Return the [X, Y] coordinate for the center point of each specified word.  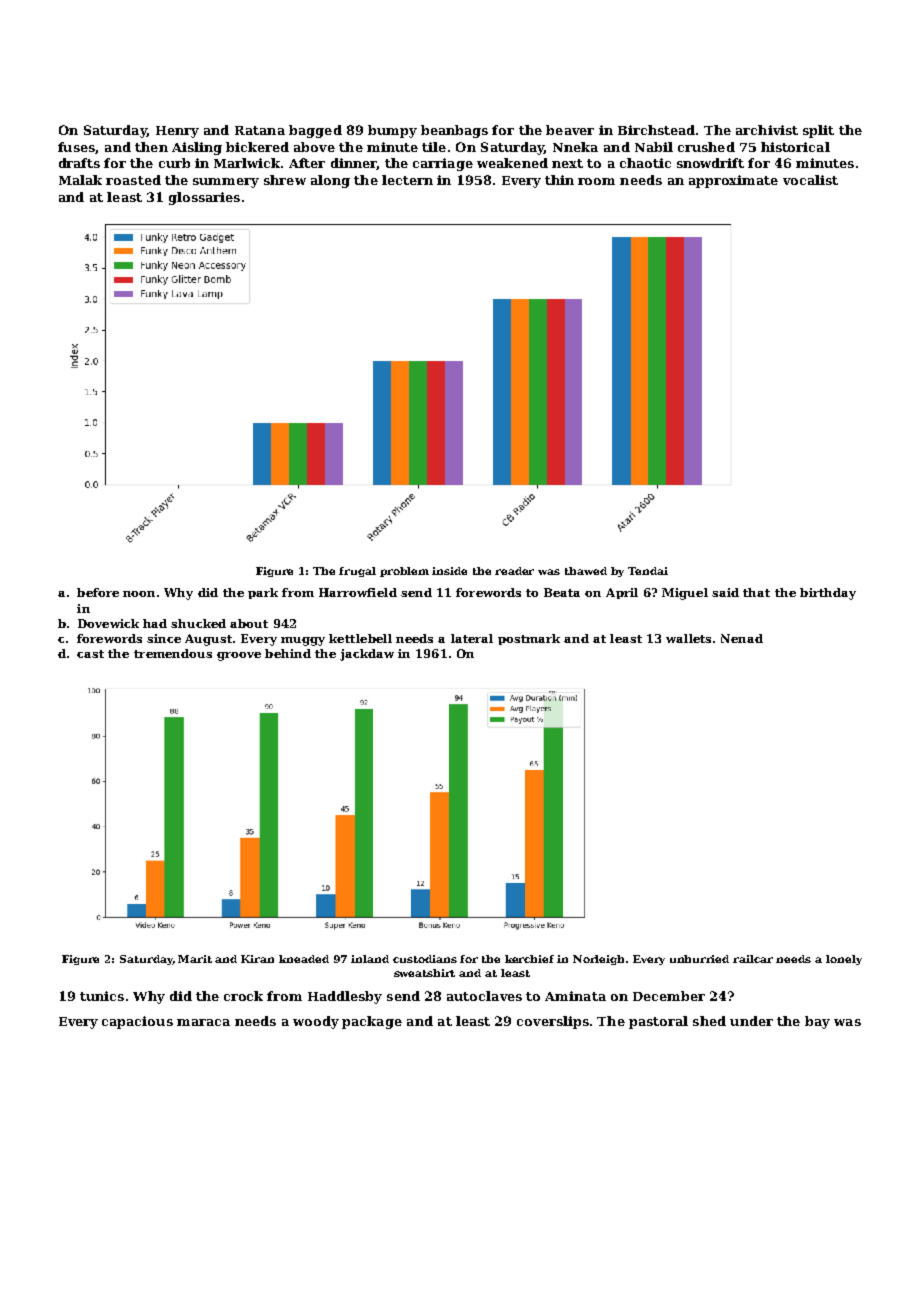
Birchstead [656, 130]
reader [514, 571]
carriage [443, 164]
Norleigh [598, 960]
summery [226, 183]
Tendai [648, 571]
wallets [688, 638]
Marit [195, 959]
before [98, 592]
